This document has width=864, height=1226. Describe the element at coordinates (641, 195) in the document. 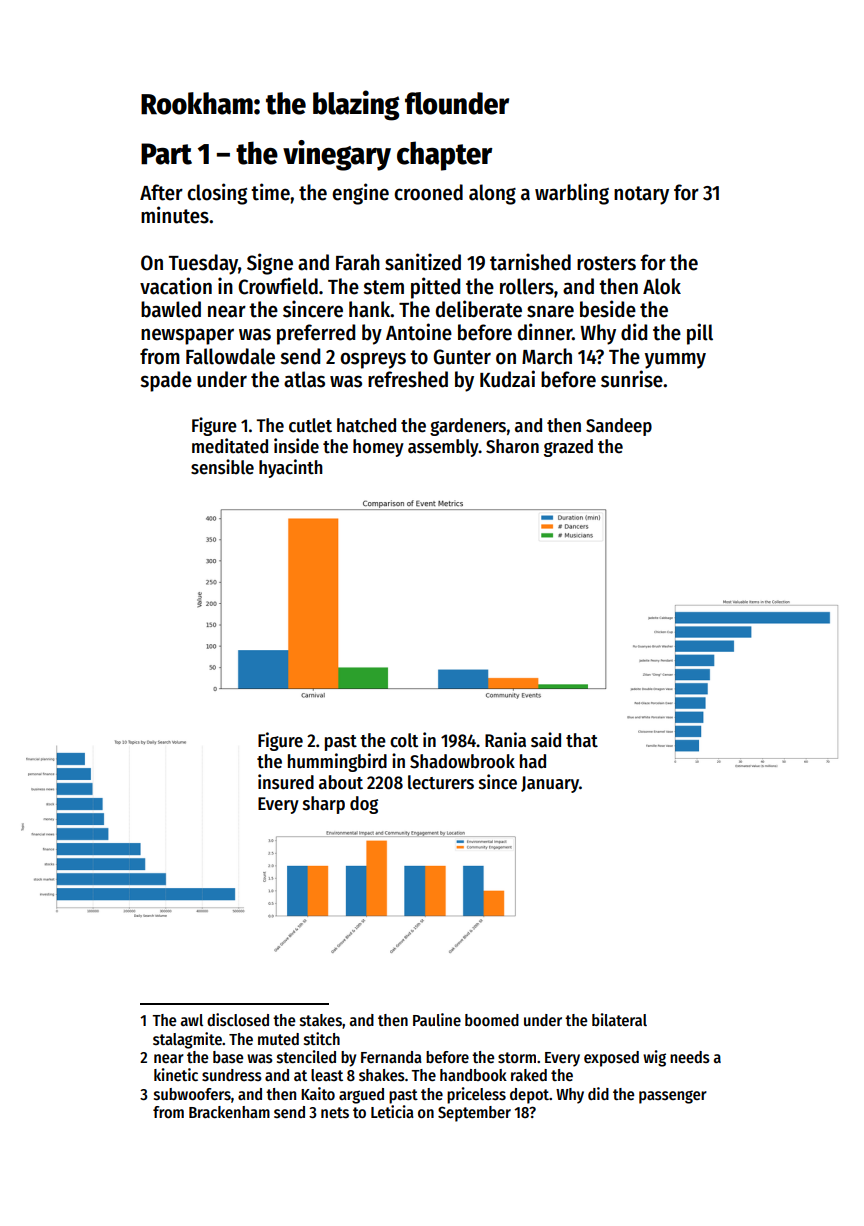

I see `notary` at that location.
